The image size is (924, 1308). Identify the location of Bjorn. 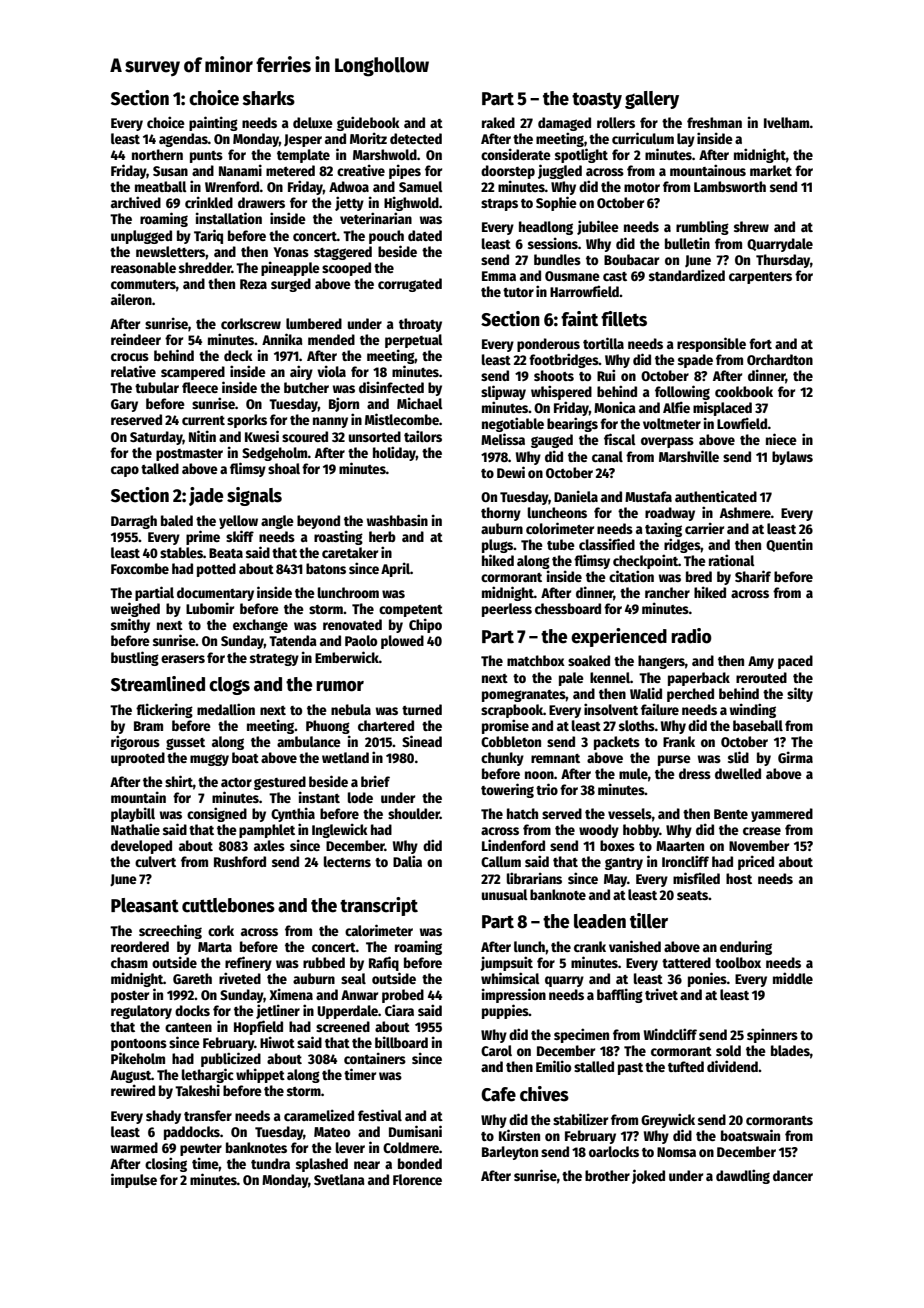
(344, 404).
